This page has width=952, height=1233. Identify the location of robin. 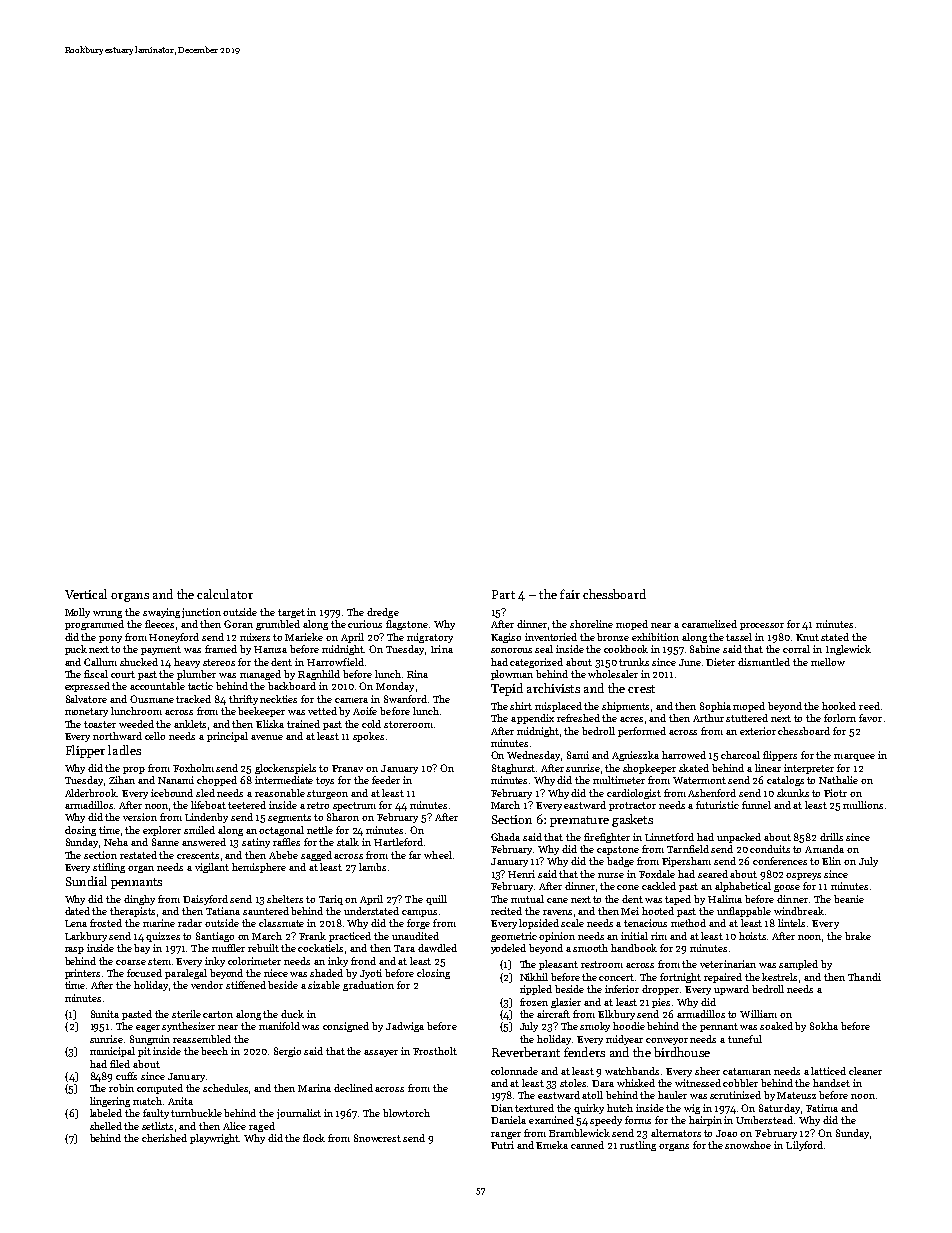
(121, 1088).
